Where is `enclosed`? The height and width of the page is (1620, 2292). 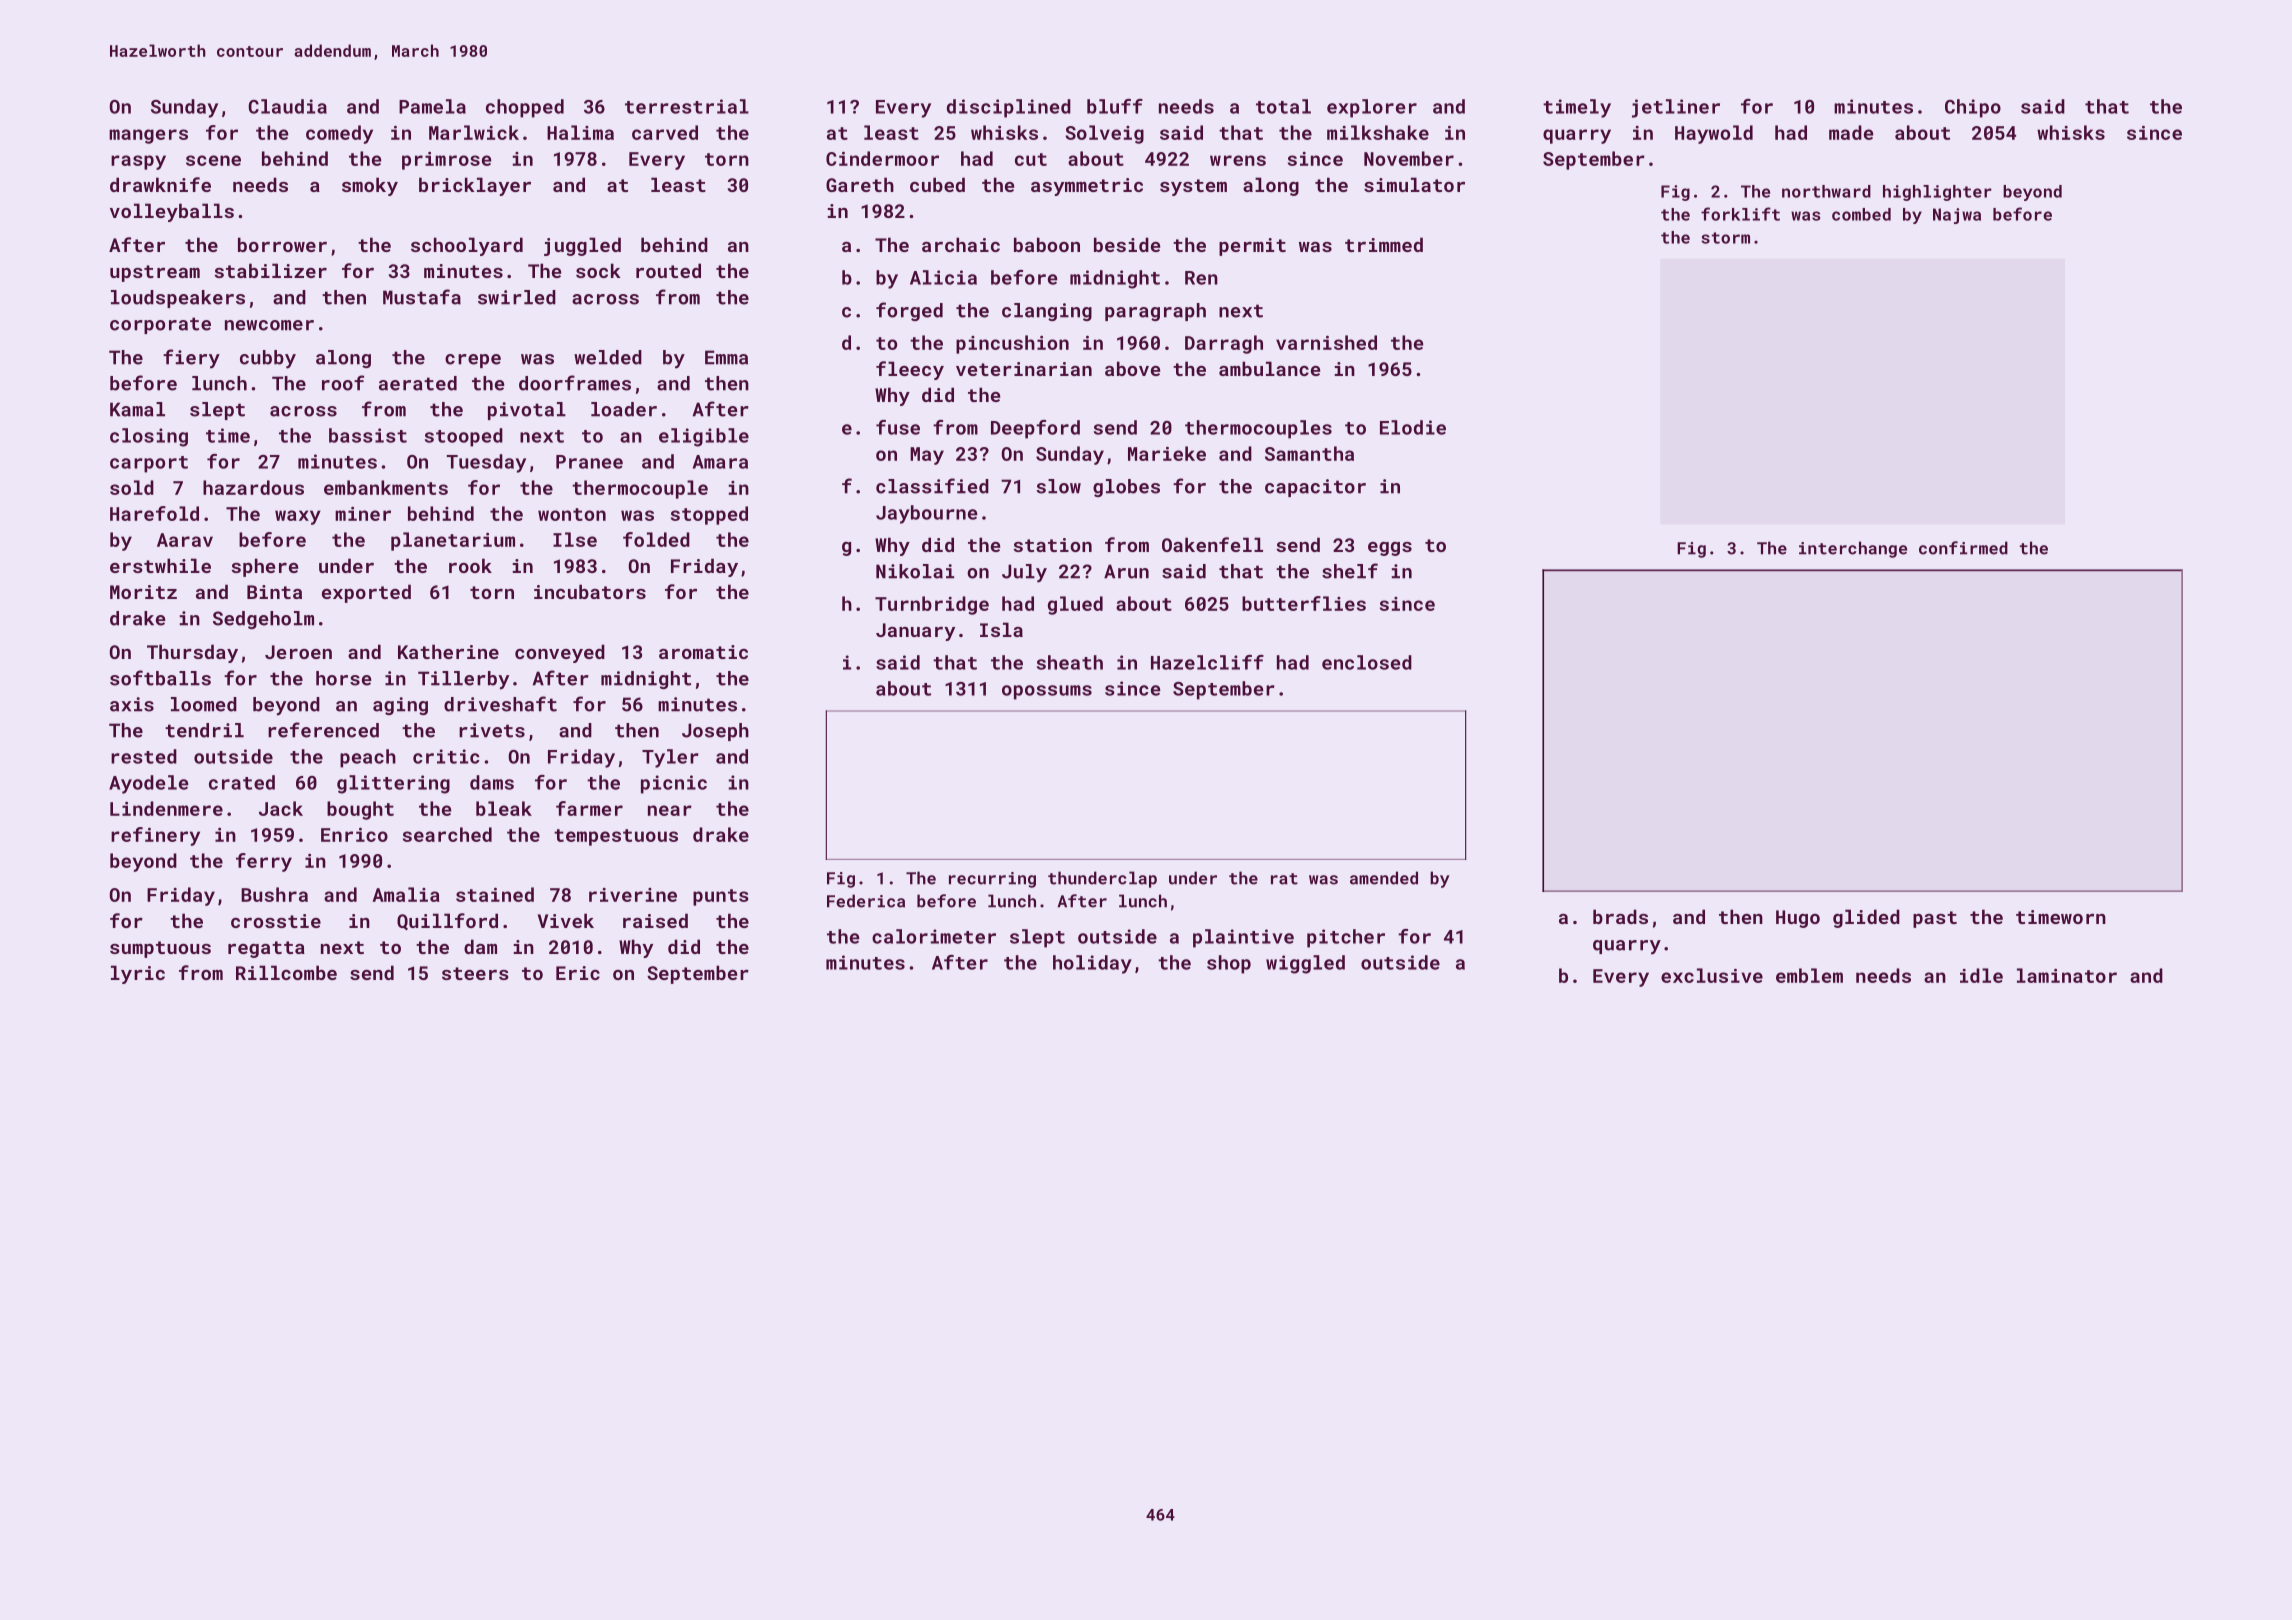 enclosed is located at coordinates (1367, 662).
